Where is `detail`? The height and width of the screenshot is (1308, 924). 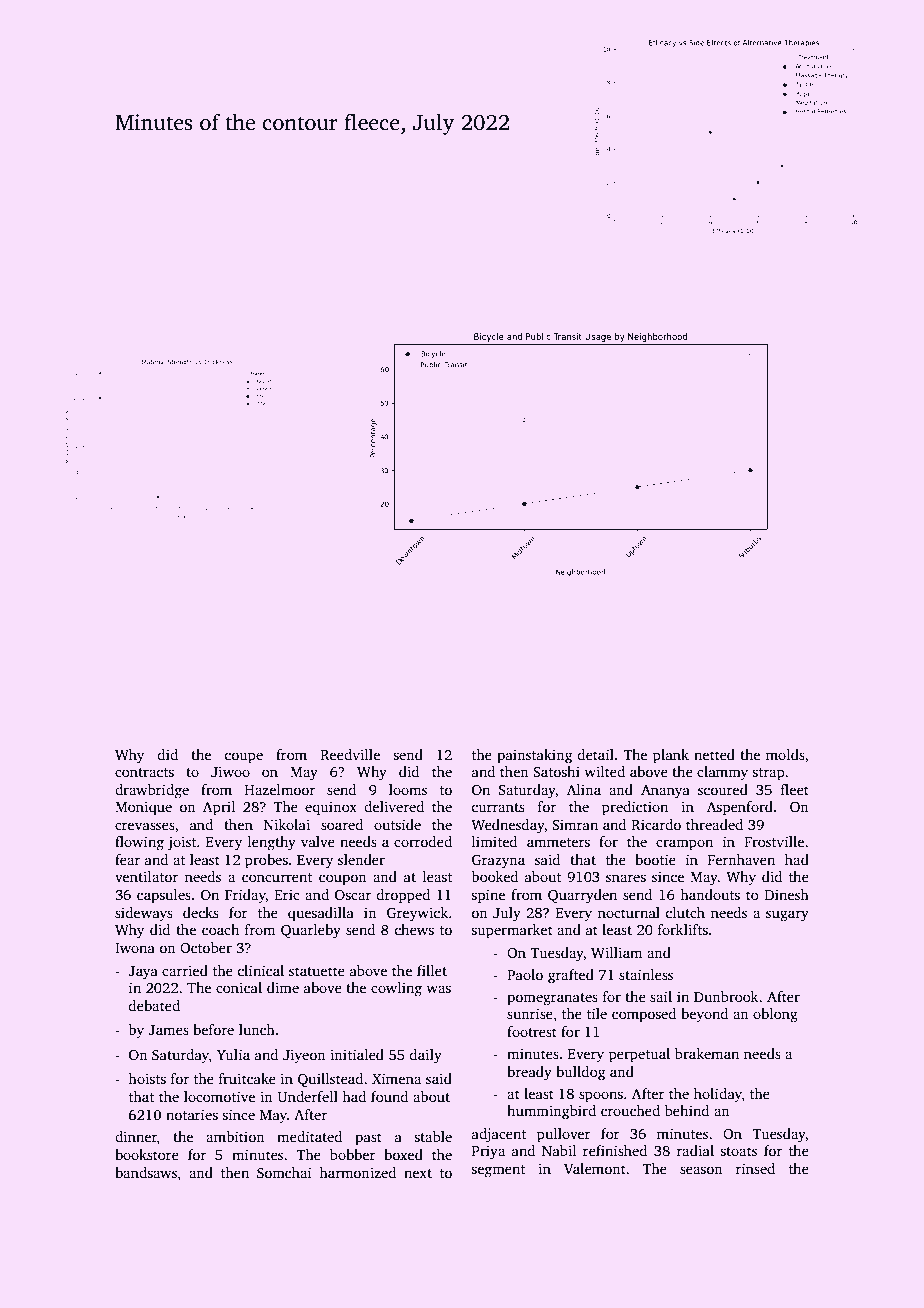
detail is located at coordinates (596, 754).
